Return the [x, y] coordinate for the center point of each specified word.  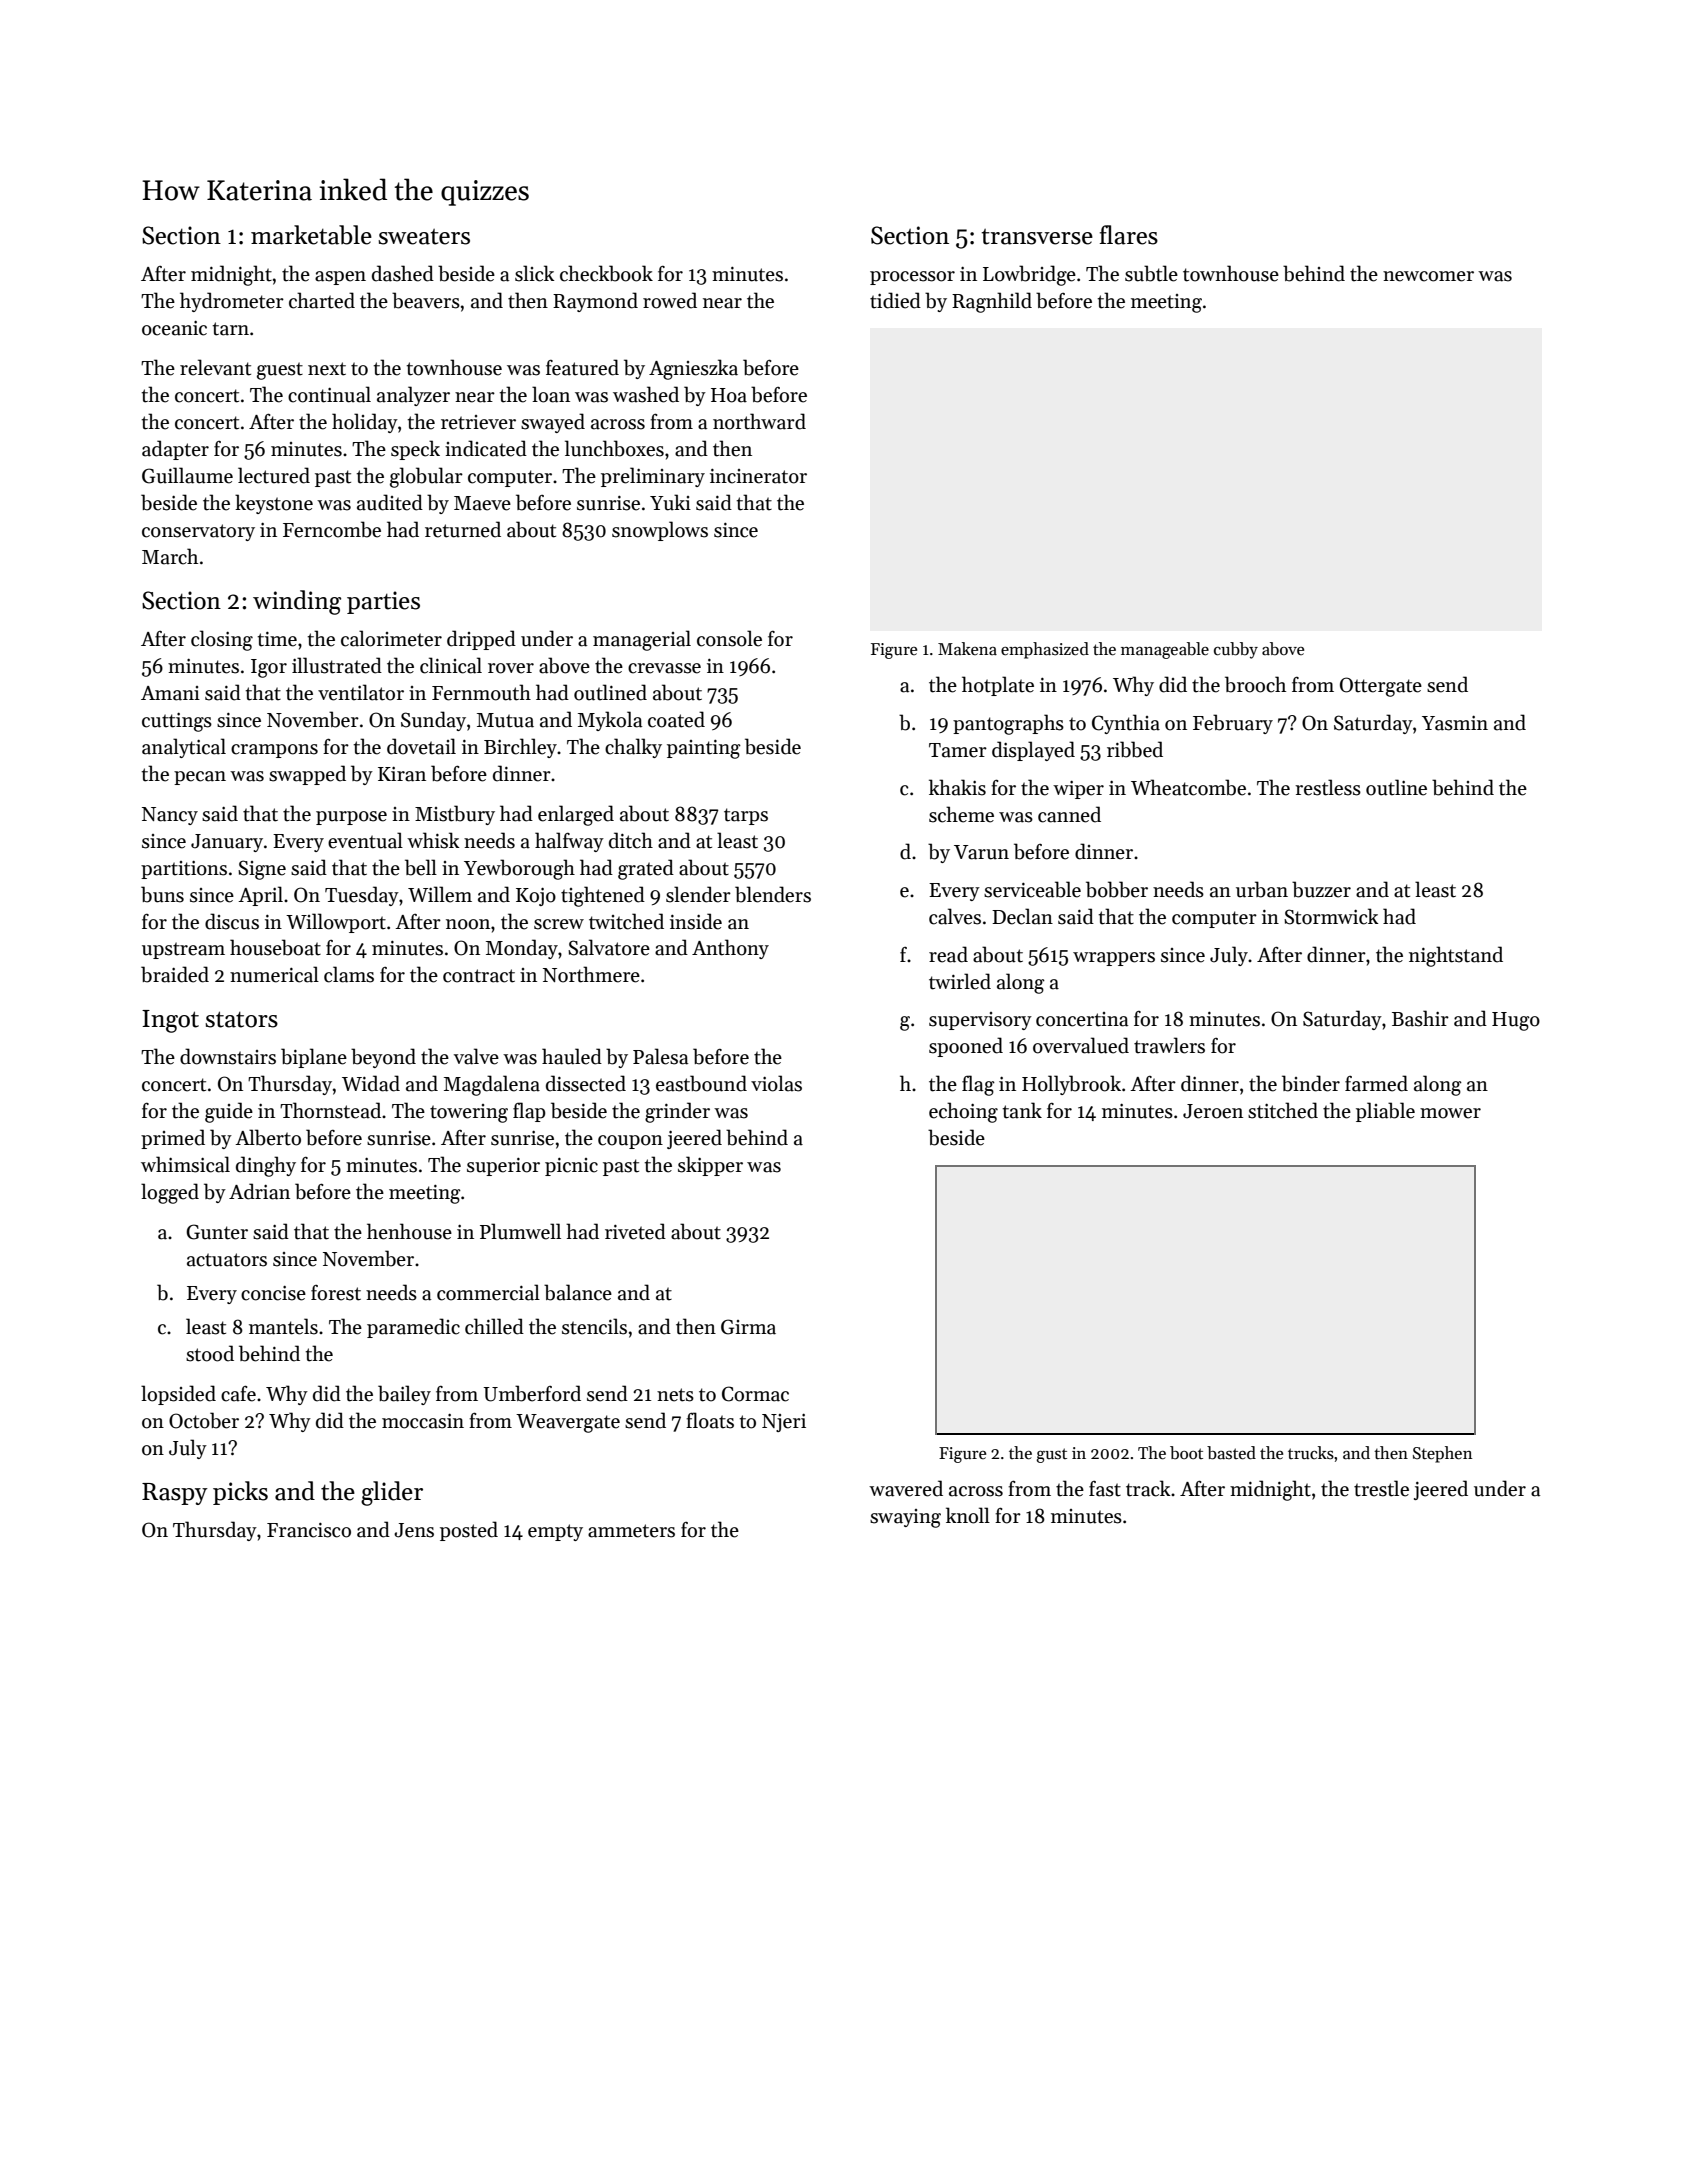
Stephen [1442, 1454]
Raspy [175, 1494]
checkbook [606, 273]
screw [559, 924]
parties [383, 602]
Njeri [784, 1423]
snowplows [660, 531]
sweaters [424, 237]
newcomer [1428, 276]
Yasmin [1455, 723]
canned [1069, 814]
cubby [1236, 650]
